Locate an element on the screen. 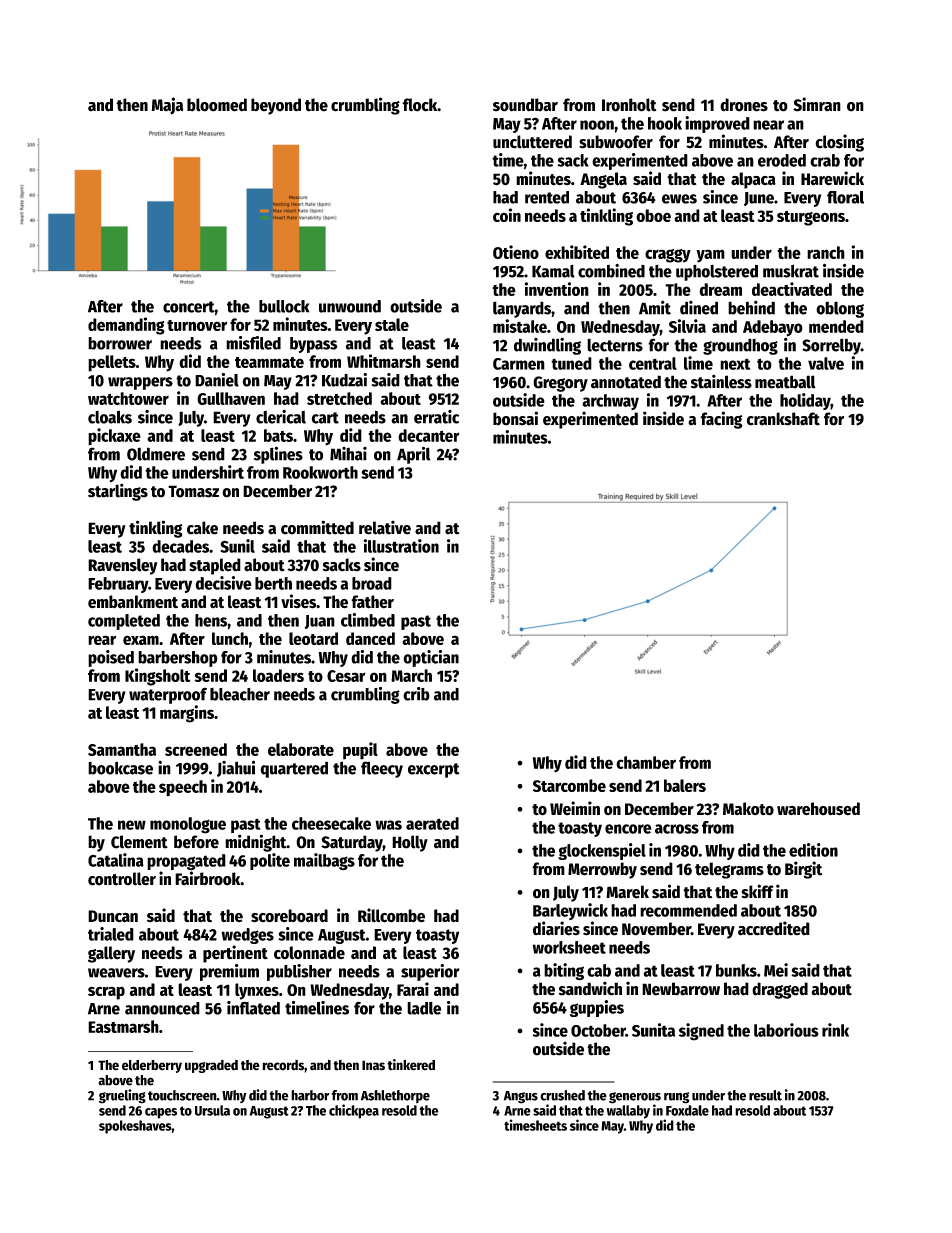  flock is located at coordinates (419, 105).
